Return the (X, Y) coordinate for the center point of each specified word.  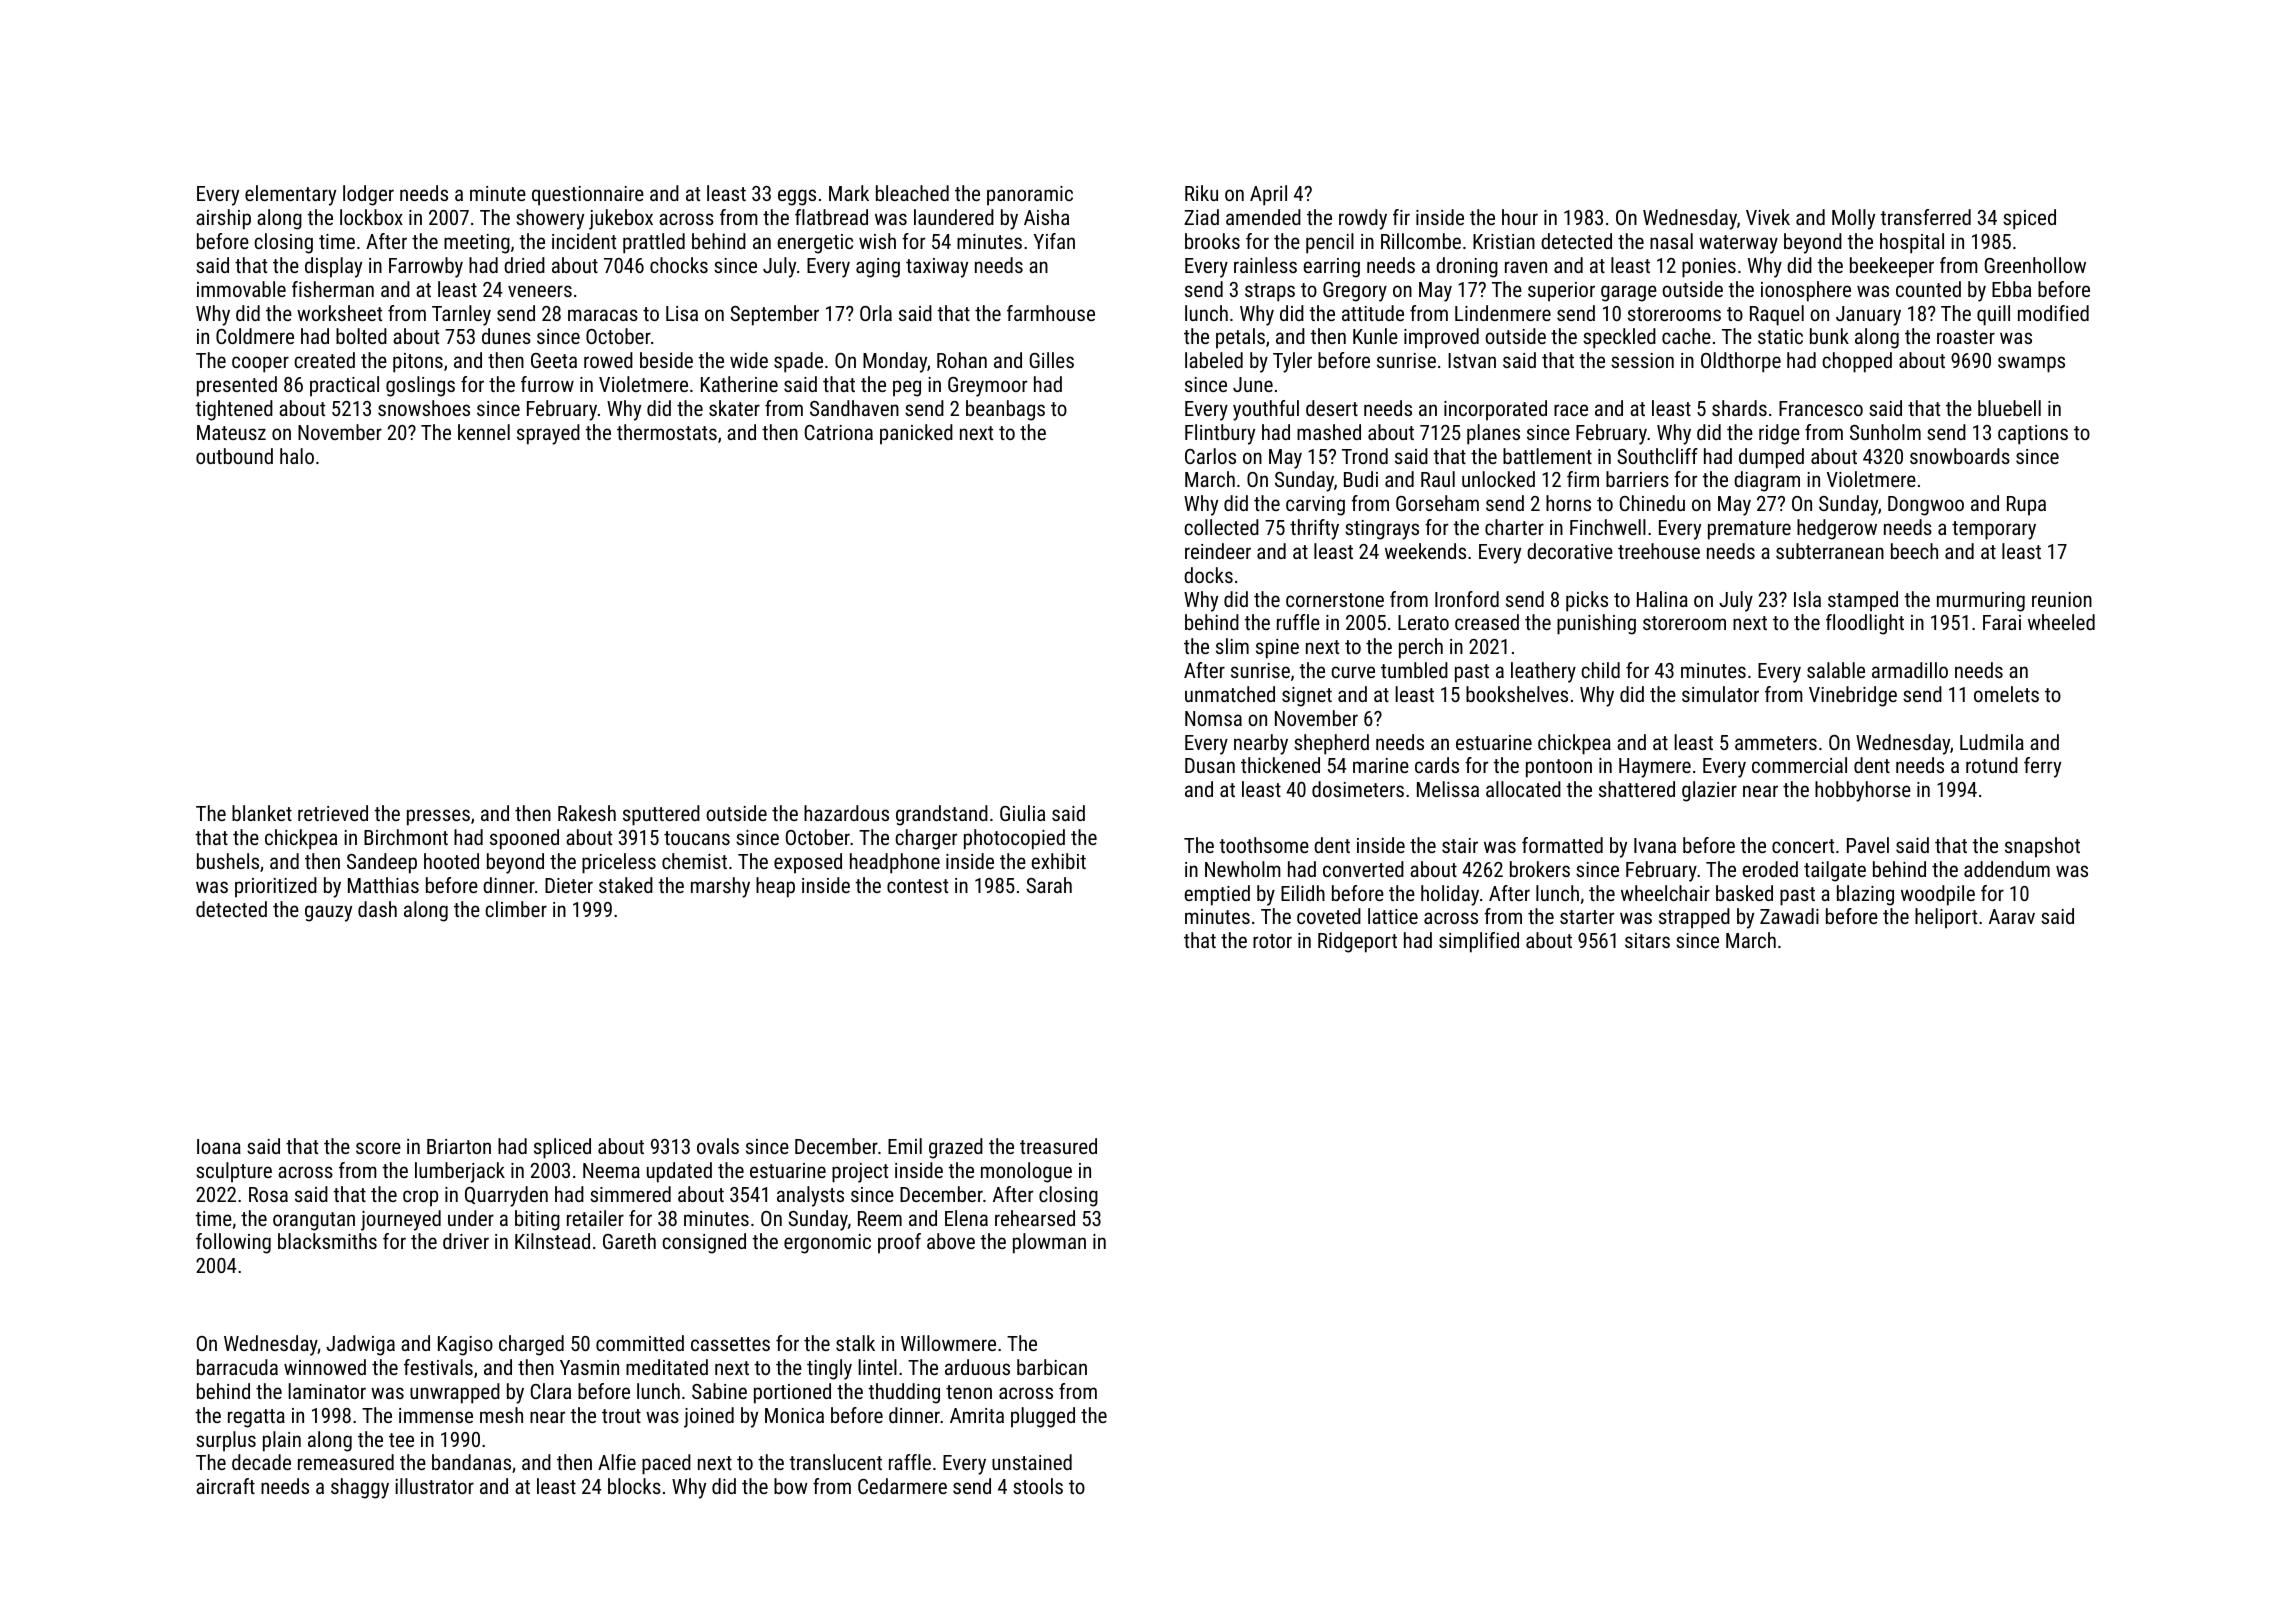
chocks (679, 265)
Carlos (1210, 456)
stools (1038, 1486)
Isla (1807, 599)
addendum (2007, 869)
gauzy (328, 913)
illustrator (434, 1486)
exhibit (1059, 861)
